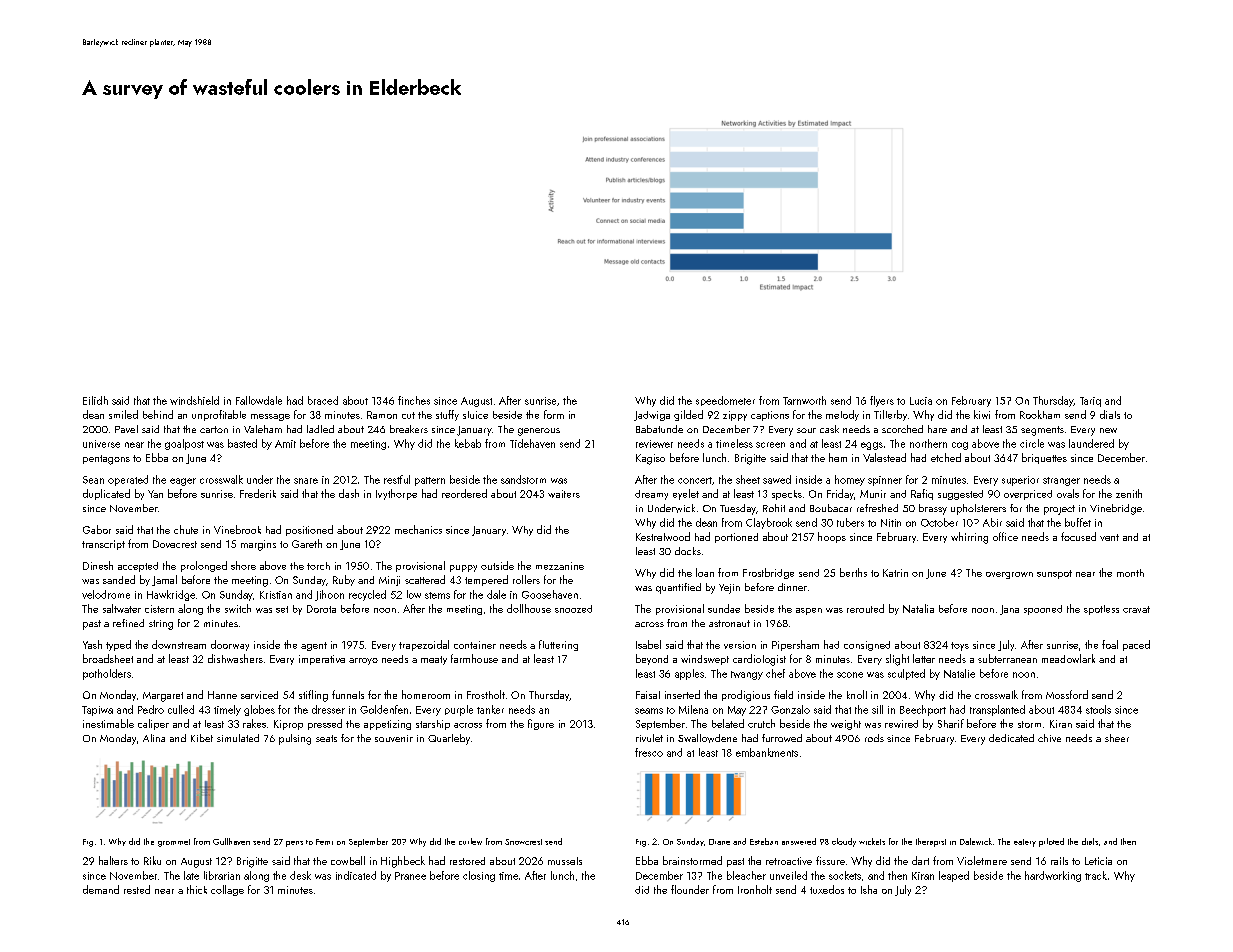 The width and height of the page is (1233, 952). Describe the element at coordinates (356, 875) in the page. I see `indicated` at that location.
